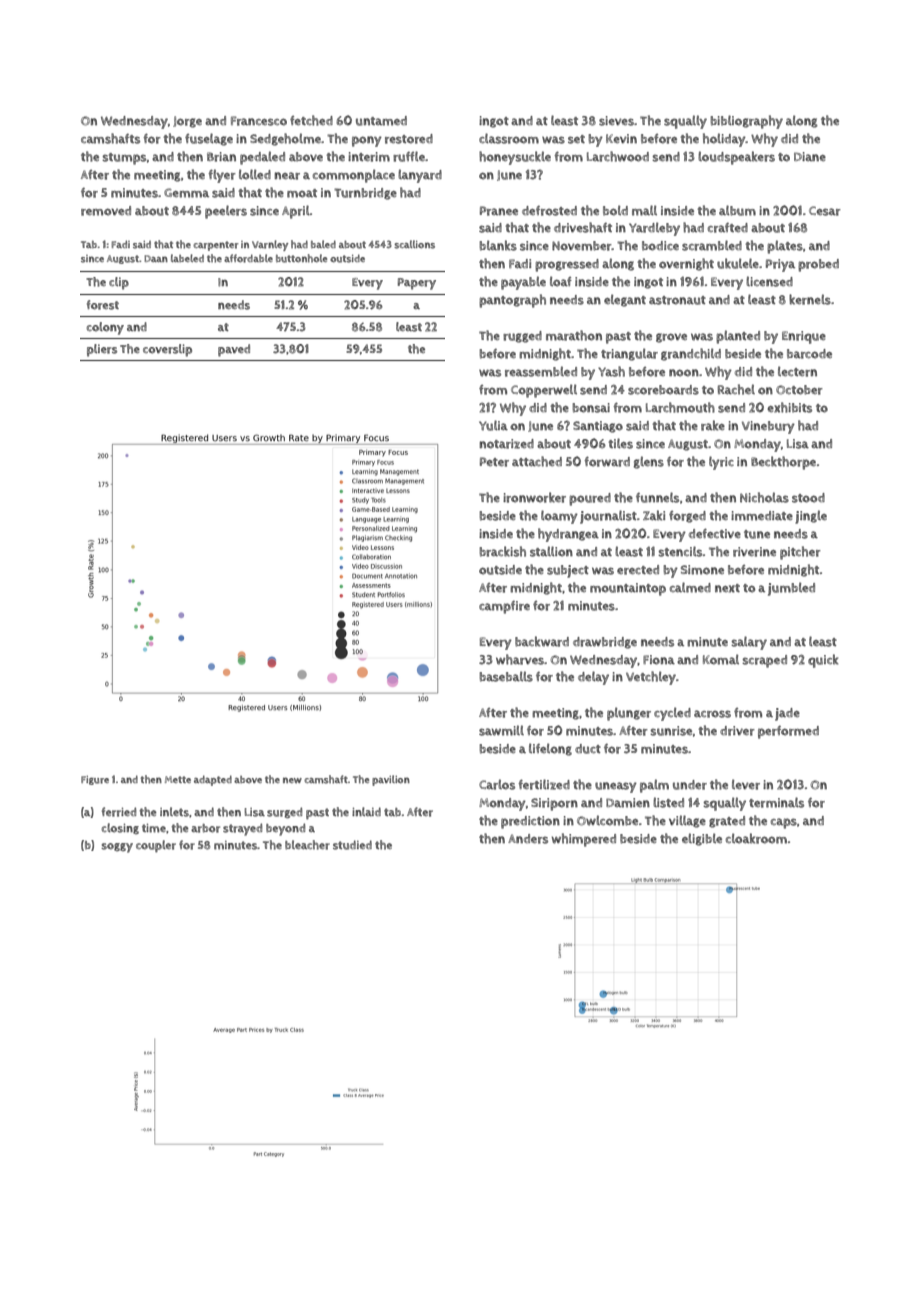  What do you see at coordinates (616, 121) in the screenshot?
I see `sieves` at bounding box center [616, 121].
